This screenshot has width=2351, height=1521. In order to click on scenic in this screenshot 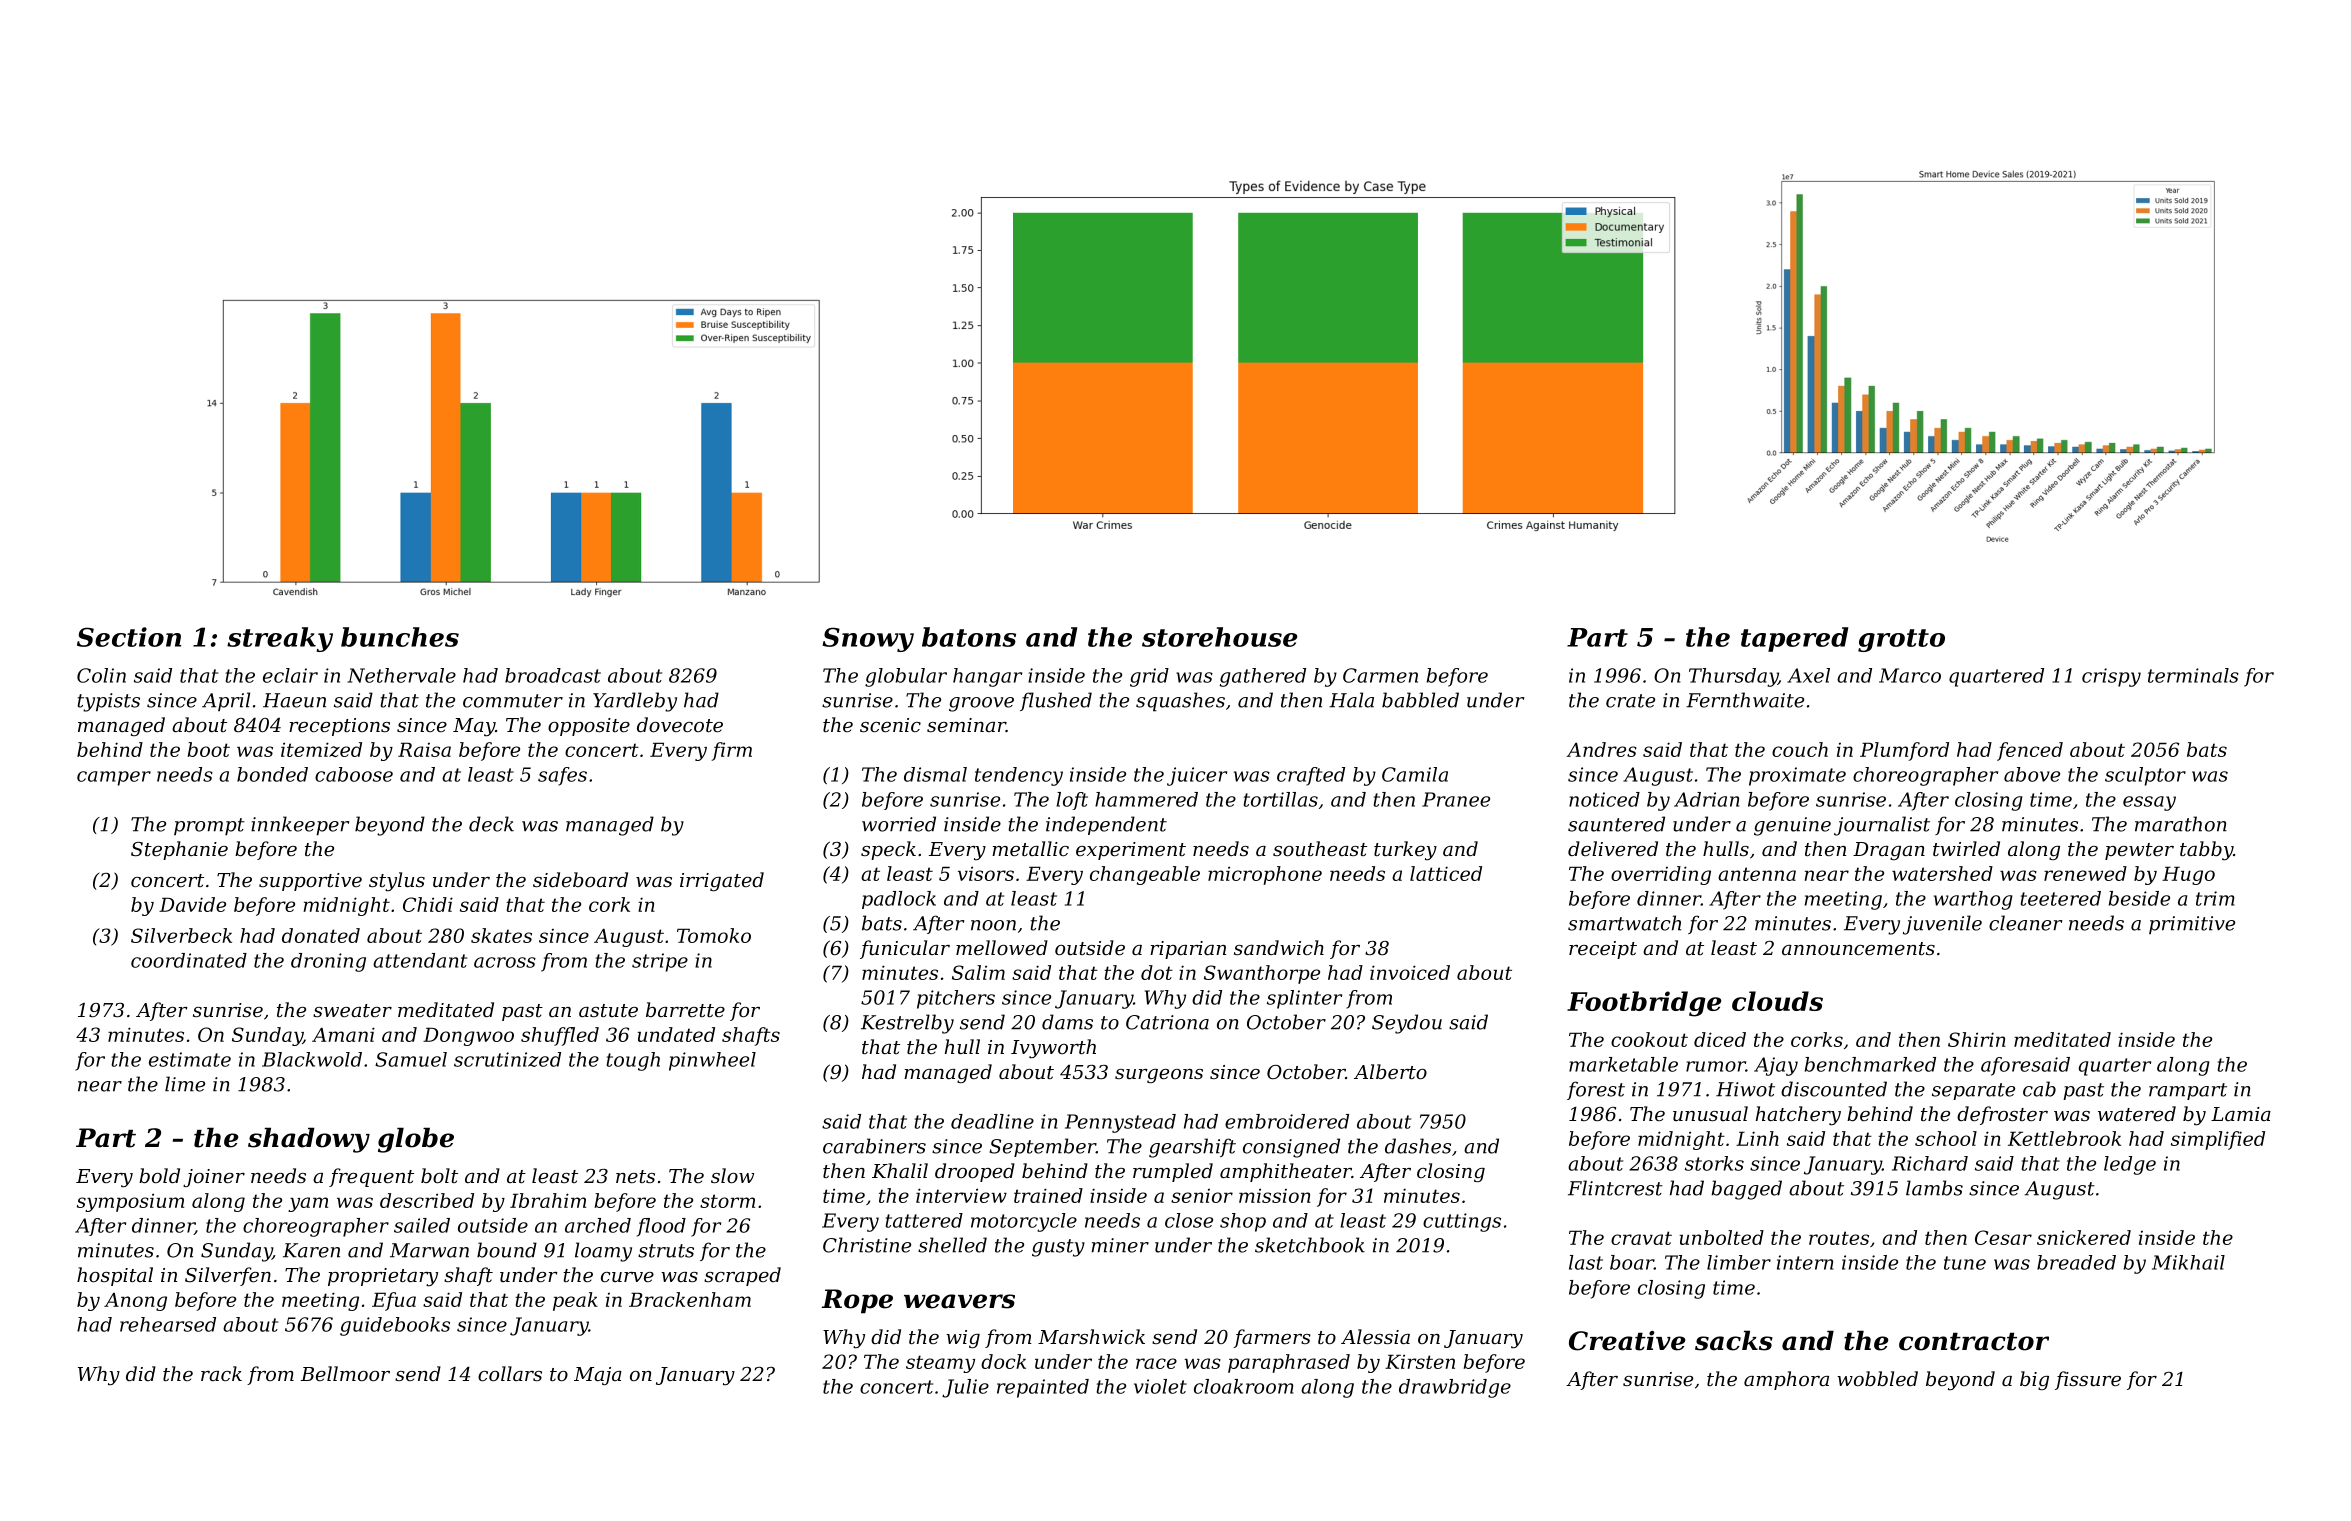, I will do `click(890, 725)`.
